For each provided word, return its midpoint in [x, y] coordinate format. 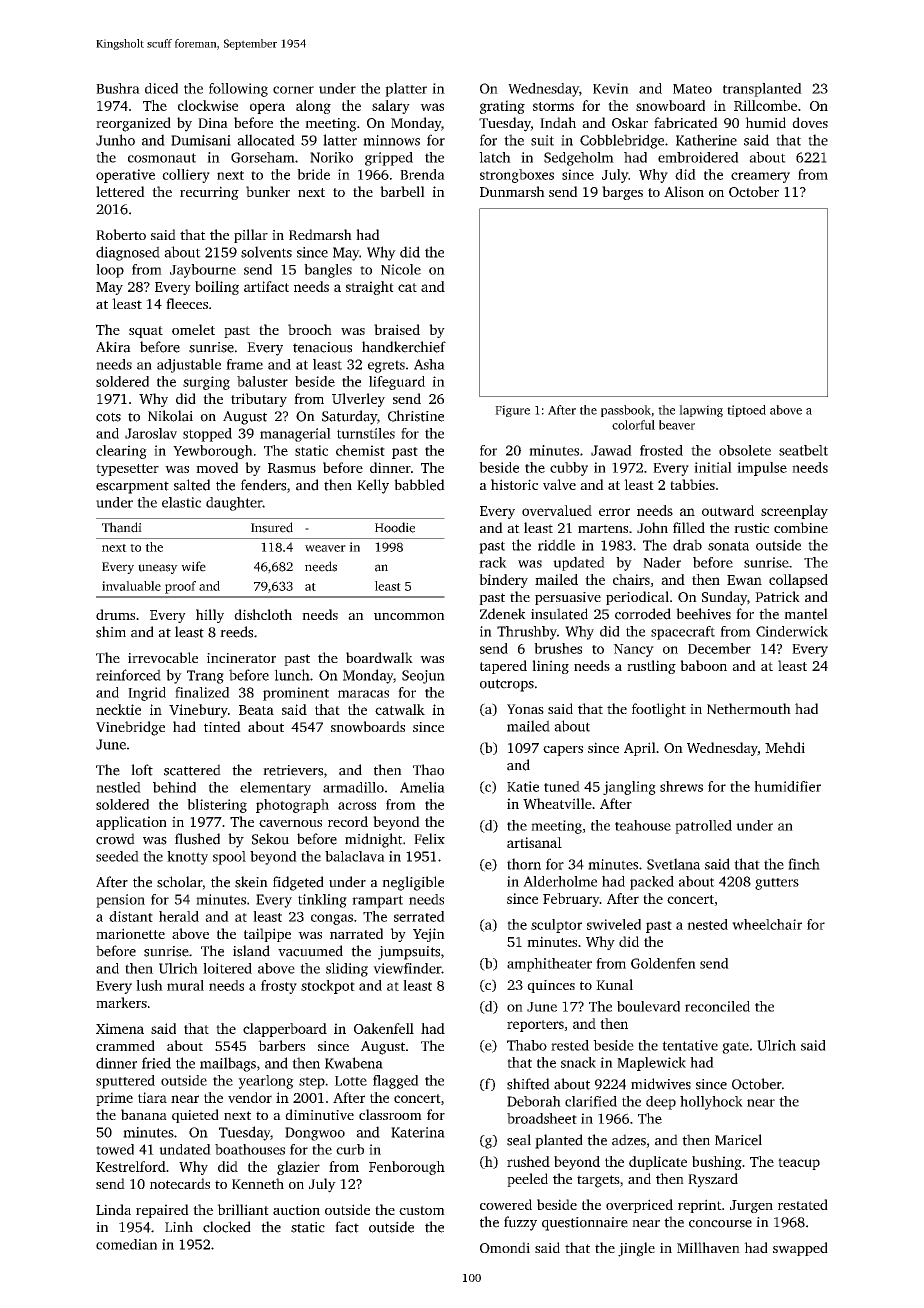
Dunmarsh [512, 191]
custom [422, 1210]
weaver [325, 548]
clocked [227, 1227]
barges [622, 193]
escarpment [132, 487]
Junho [115, 140]
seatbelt [803, 450]
